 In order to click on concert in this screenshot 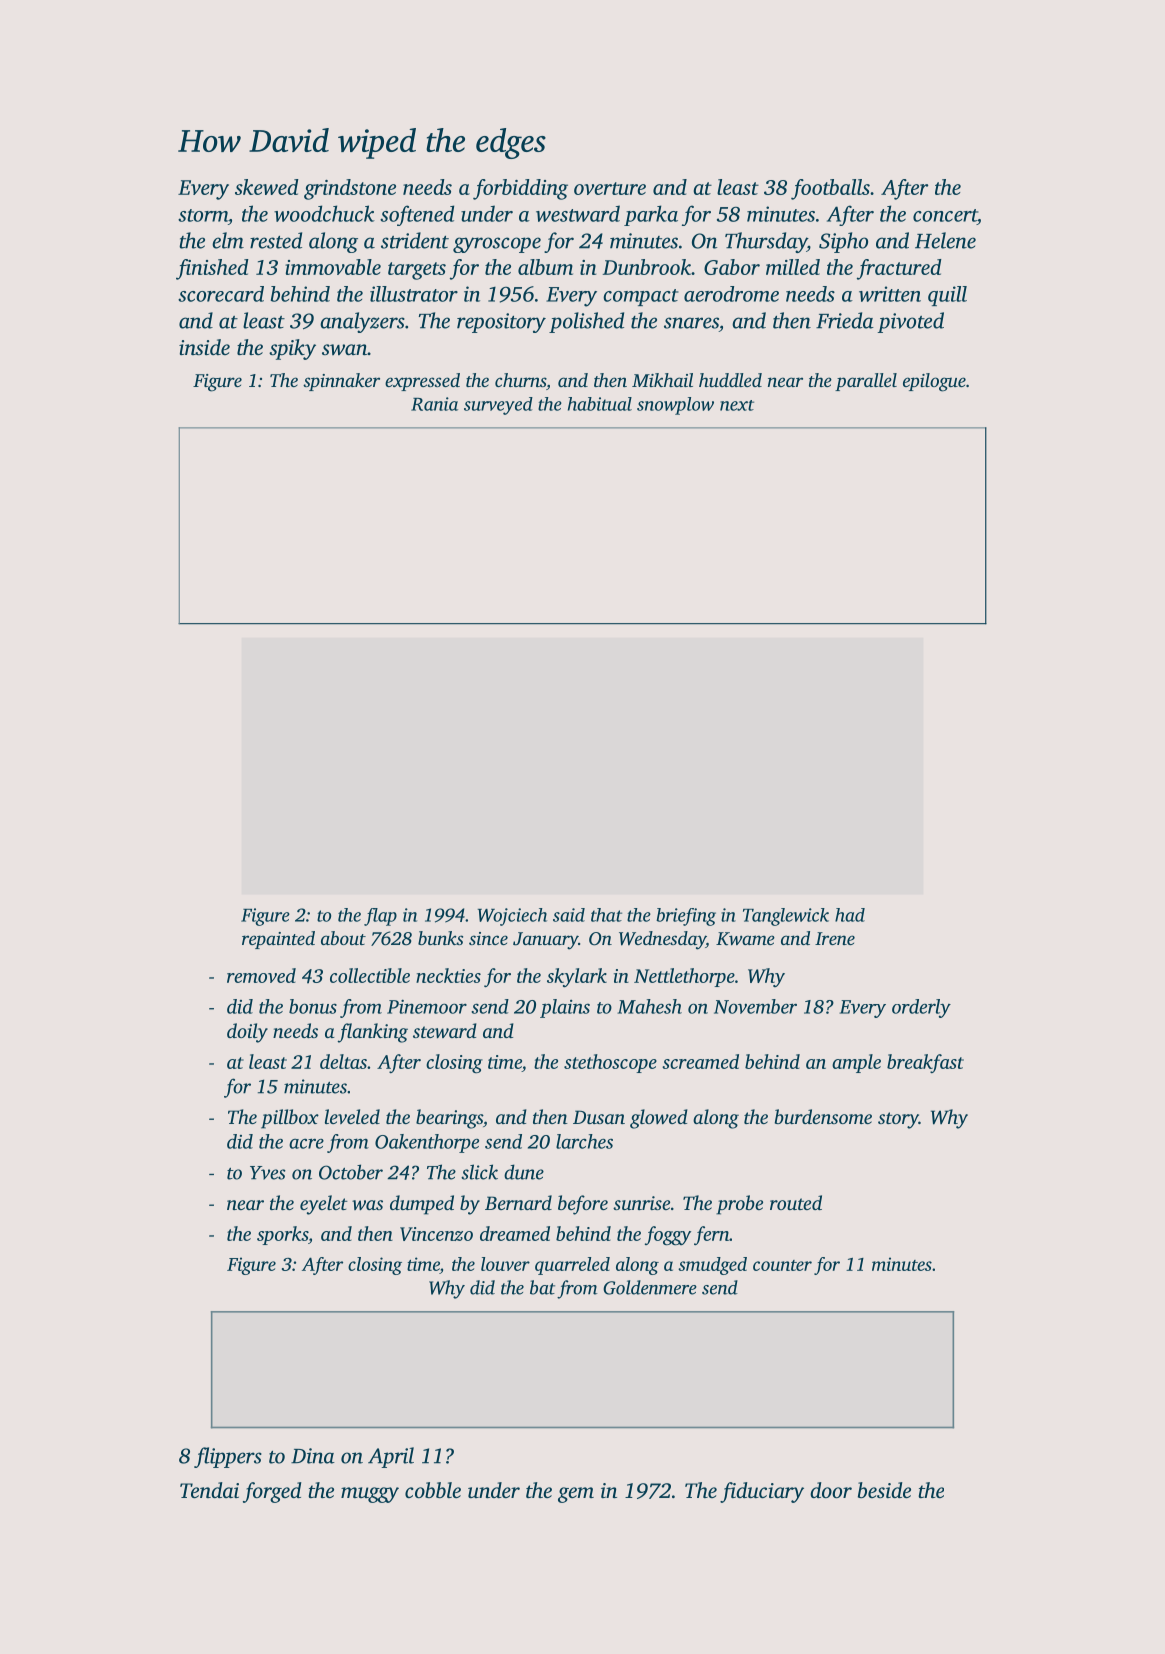, I will do `click(945, 215)`.
